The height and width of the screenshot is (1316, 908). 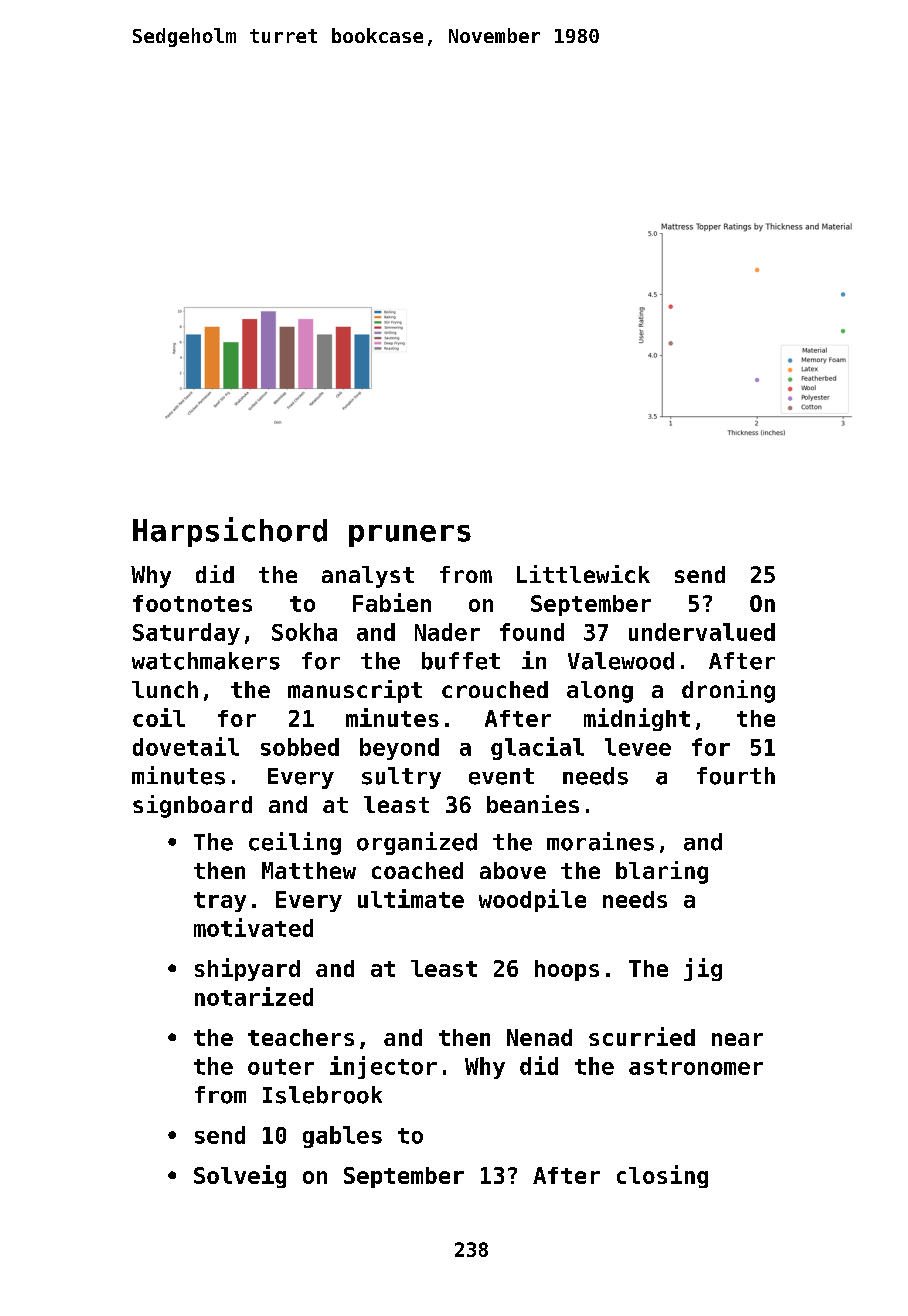 What do you see at coordinates (702, 632) in the screenshot?
I see `undervalued` at bounding box center [702, 632].
